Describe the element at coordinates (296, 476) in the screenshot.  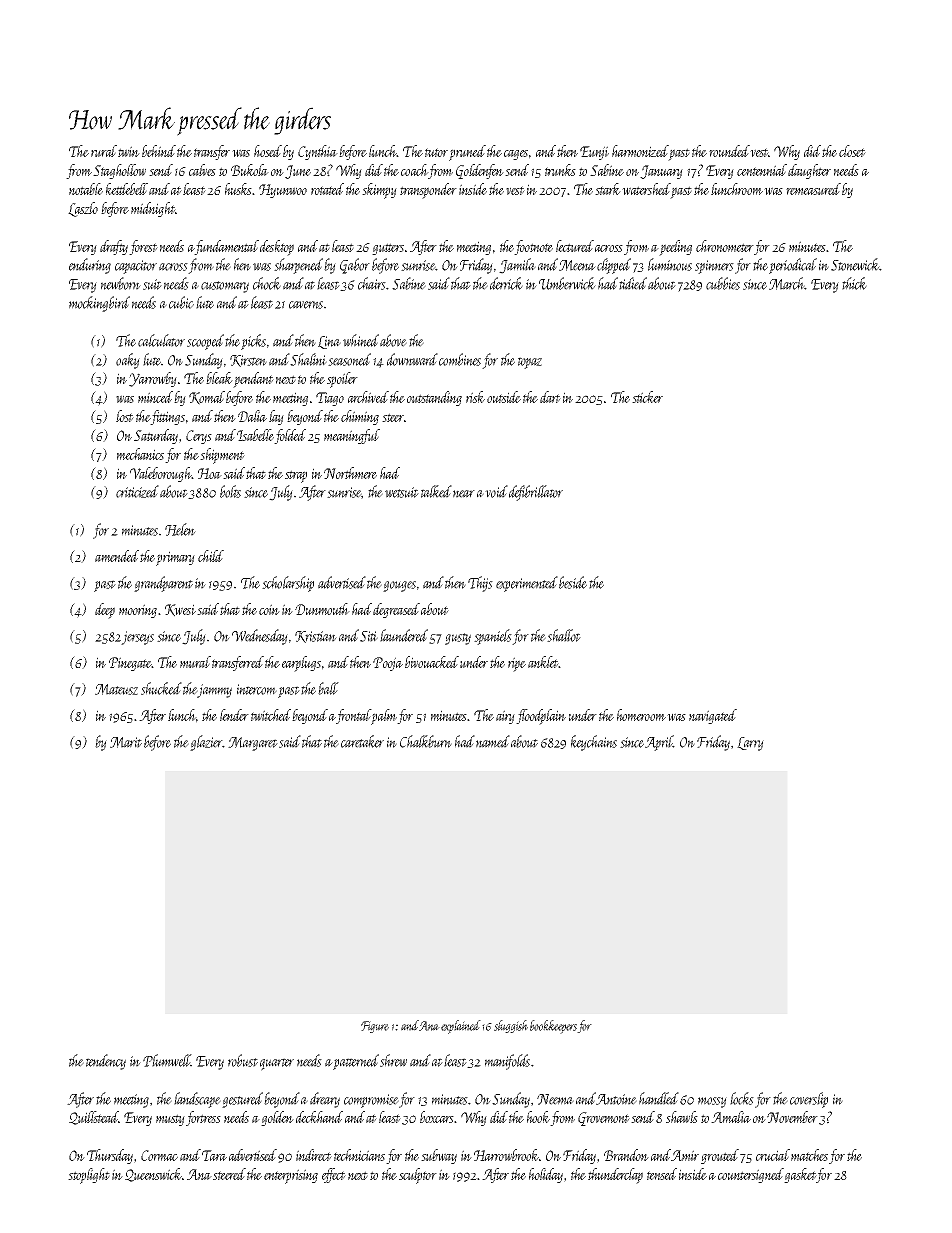
I see `strap` at that location.
